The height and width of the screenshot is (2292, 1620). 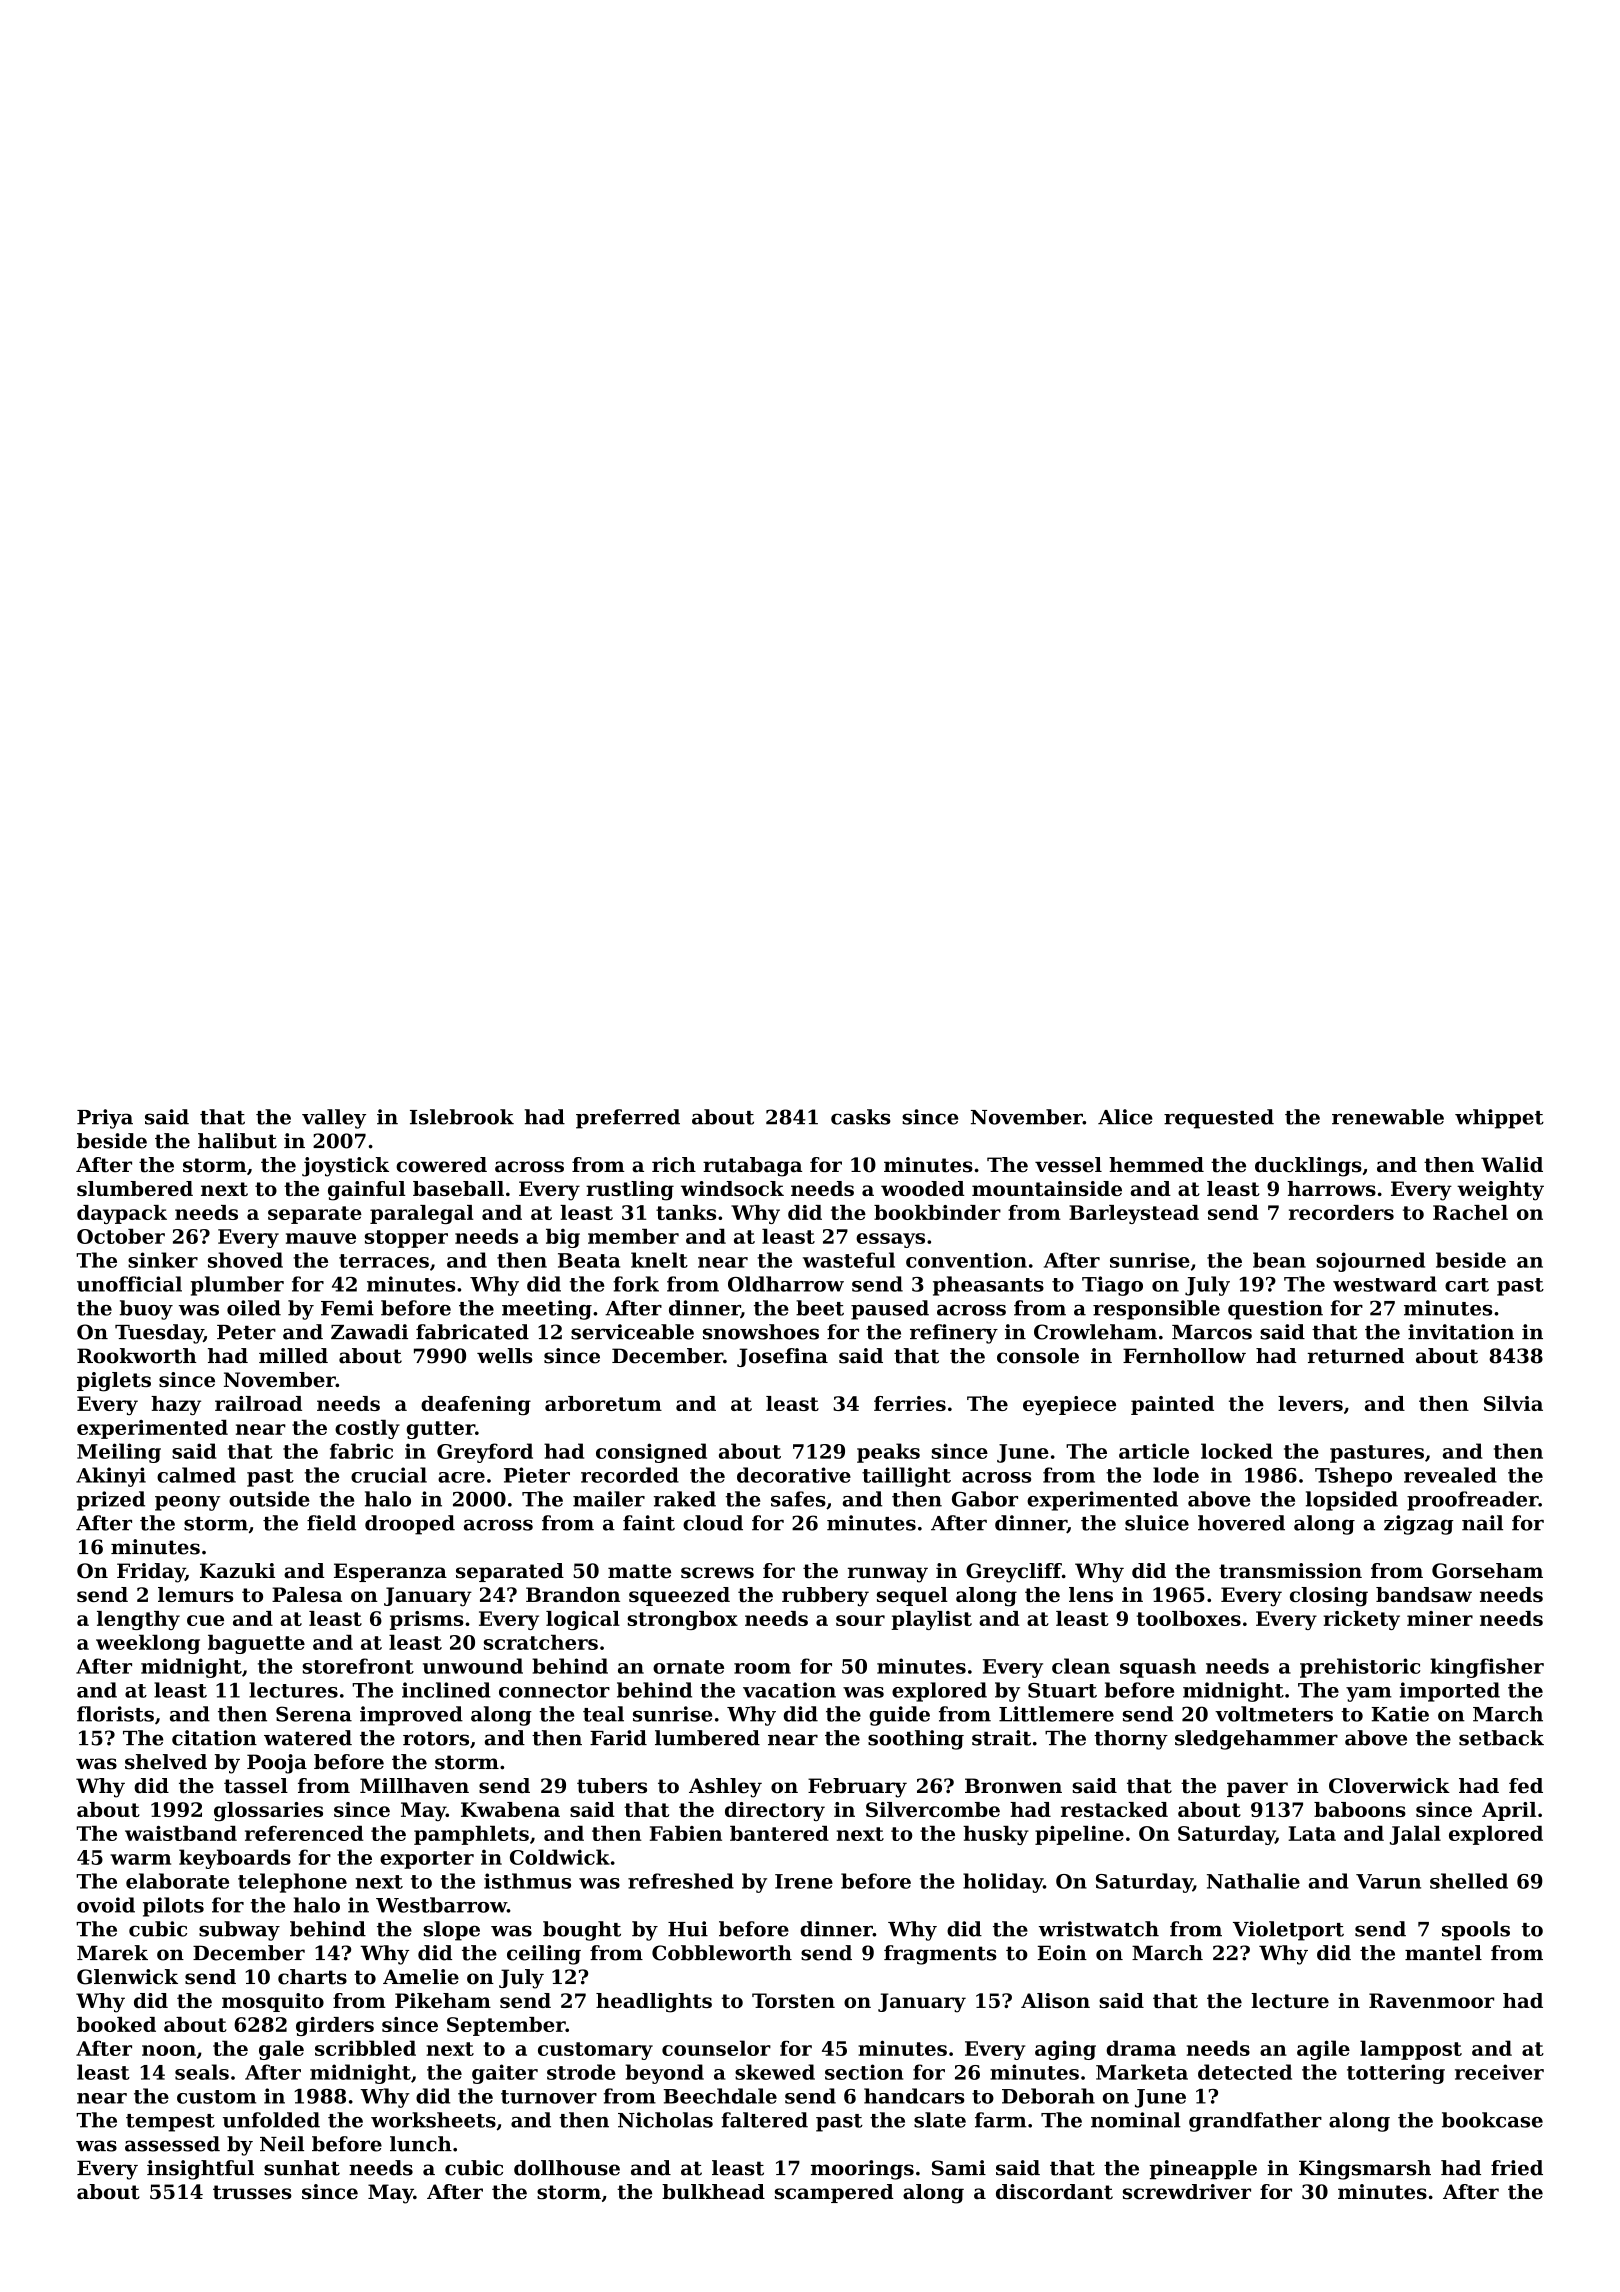 I want to click on assessed, so click(x=172, y=2144).
